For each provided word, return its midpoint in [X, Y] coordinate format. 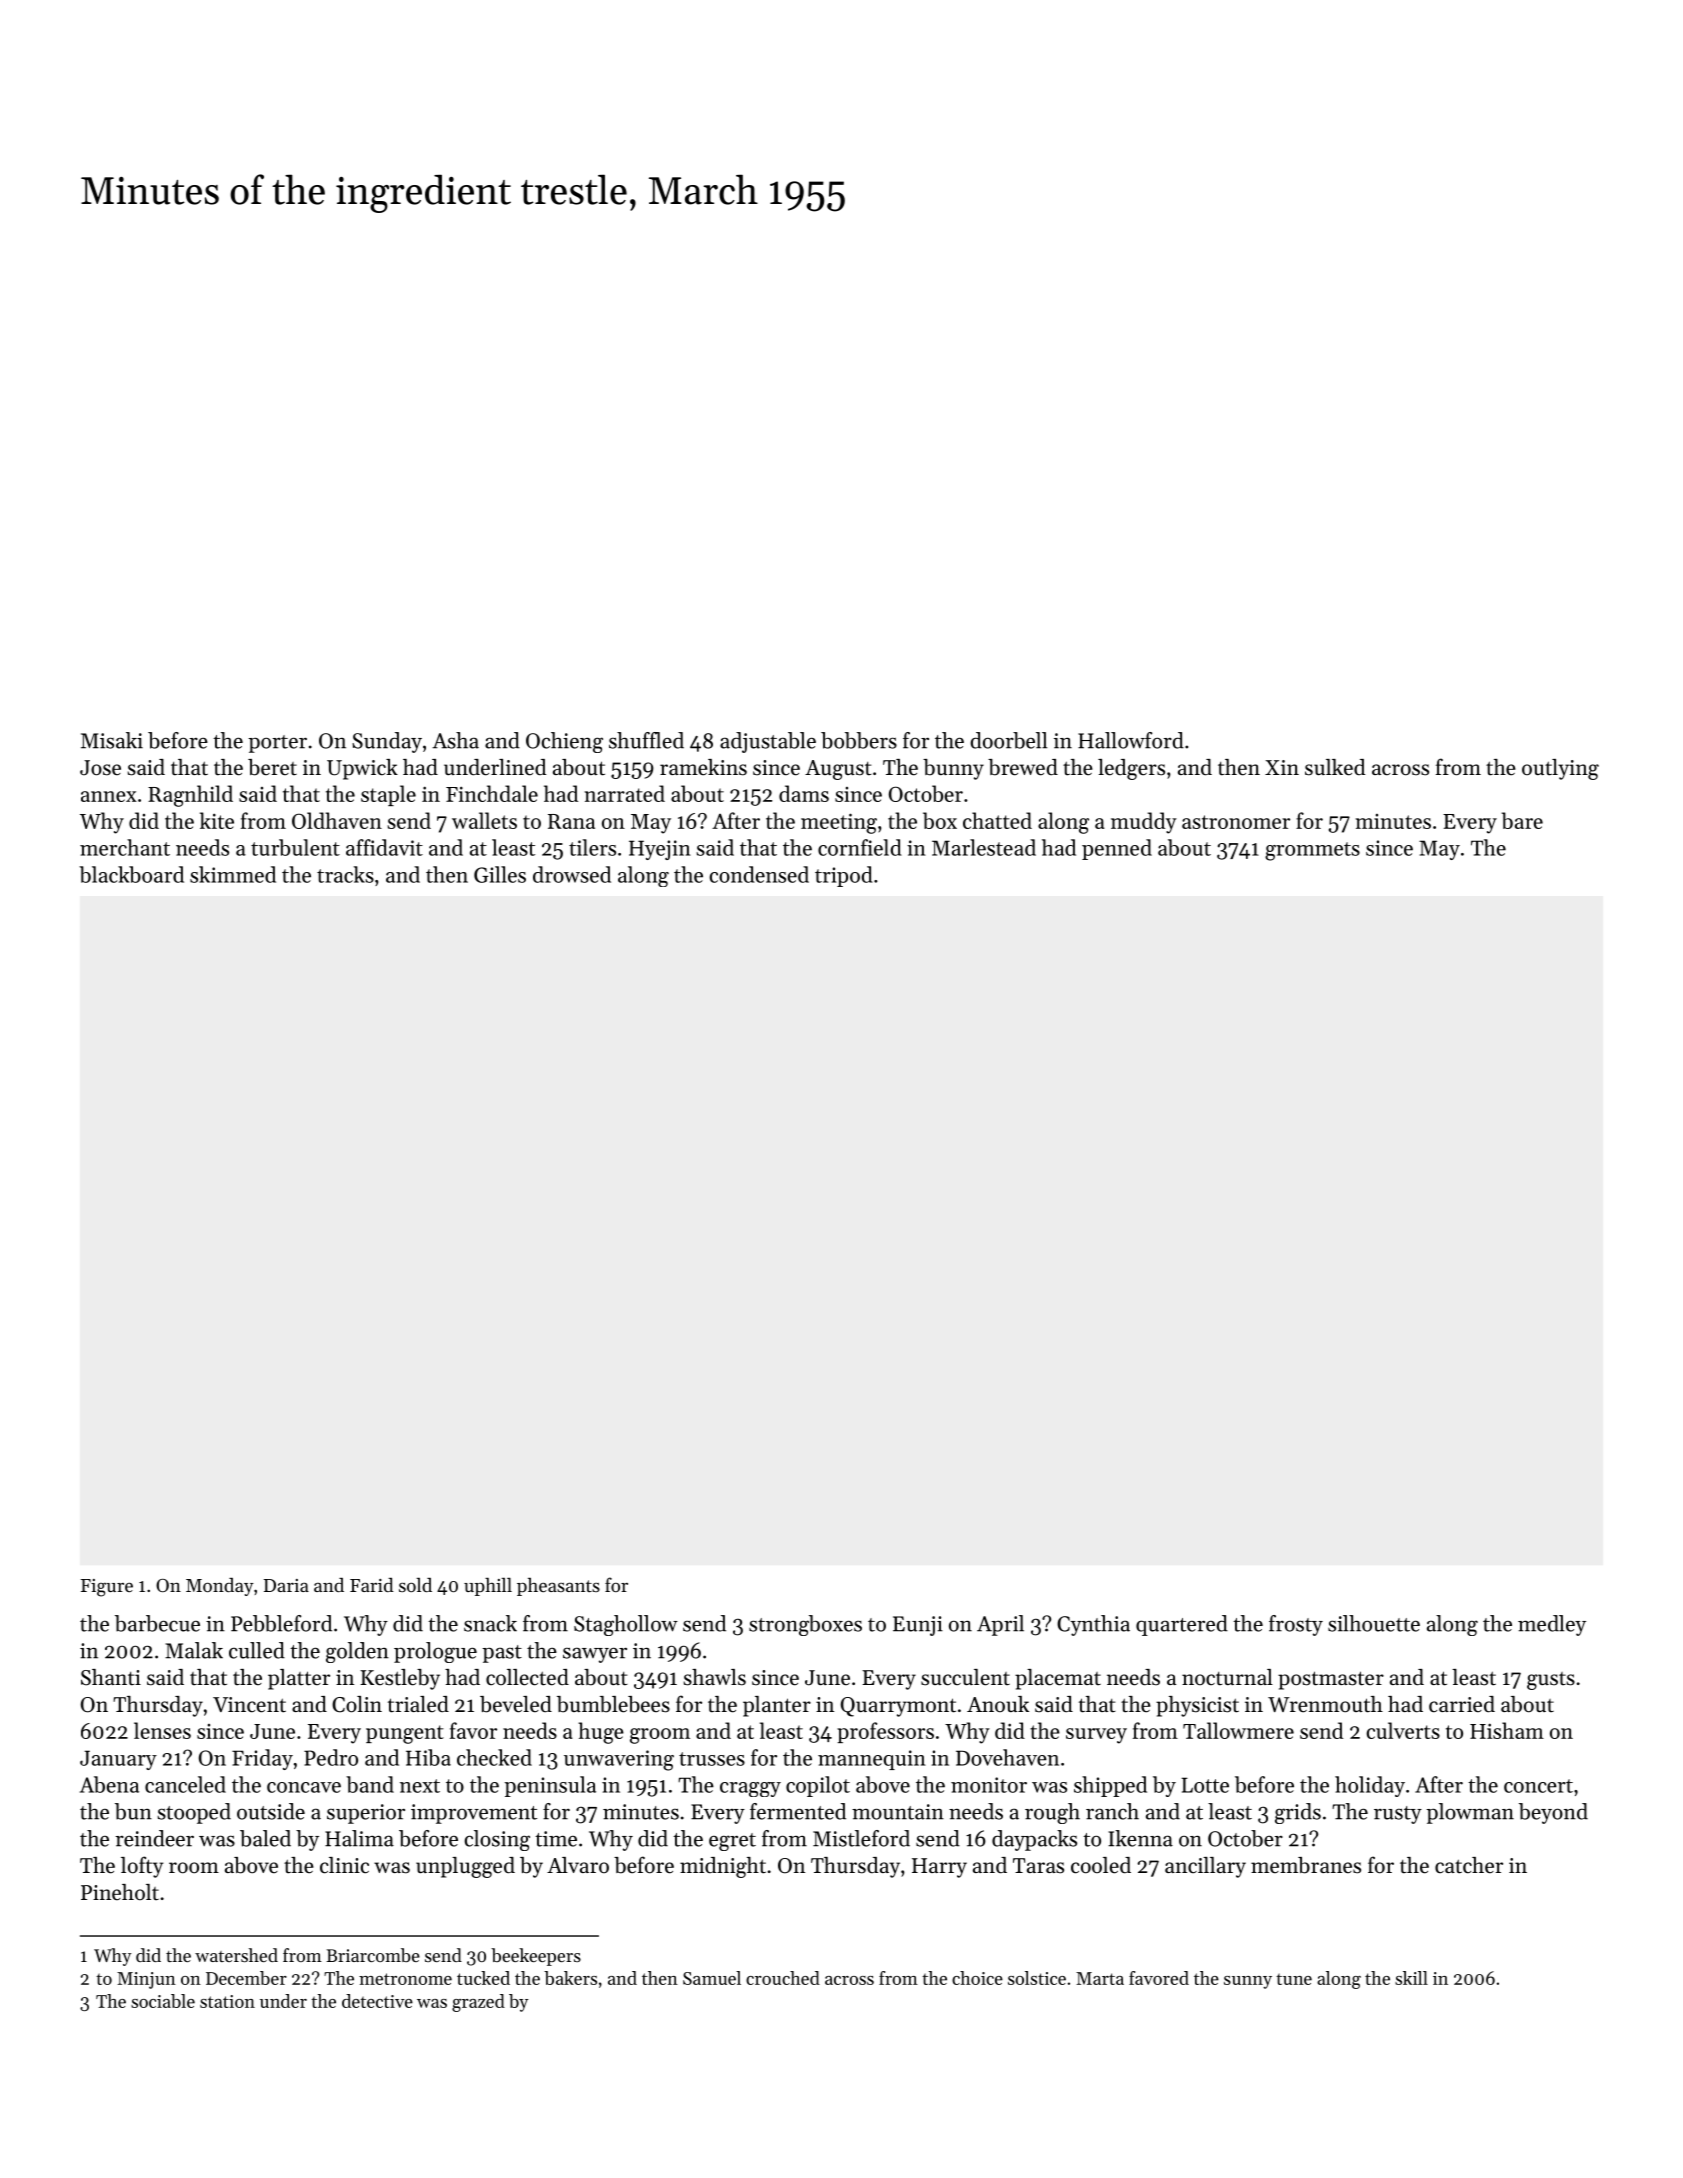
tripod [844, 876]
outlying [1560, 769]
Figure [107, 1588]
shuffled [646, 740]
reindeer [155, 1838]
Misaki [112, 740]
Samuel [712, 1978]
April [1000, 1625]
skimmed [233, 874]
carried [1462, 1704]
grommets [1312, 851]
